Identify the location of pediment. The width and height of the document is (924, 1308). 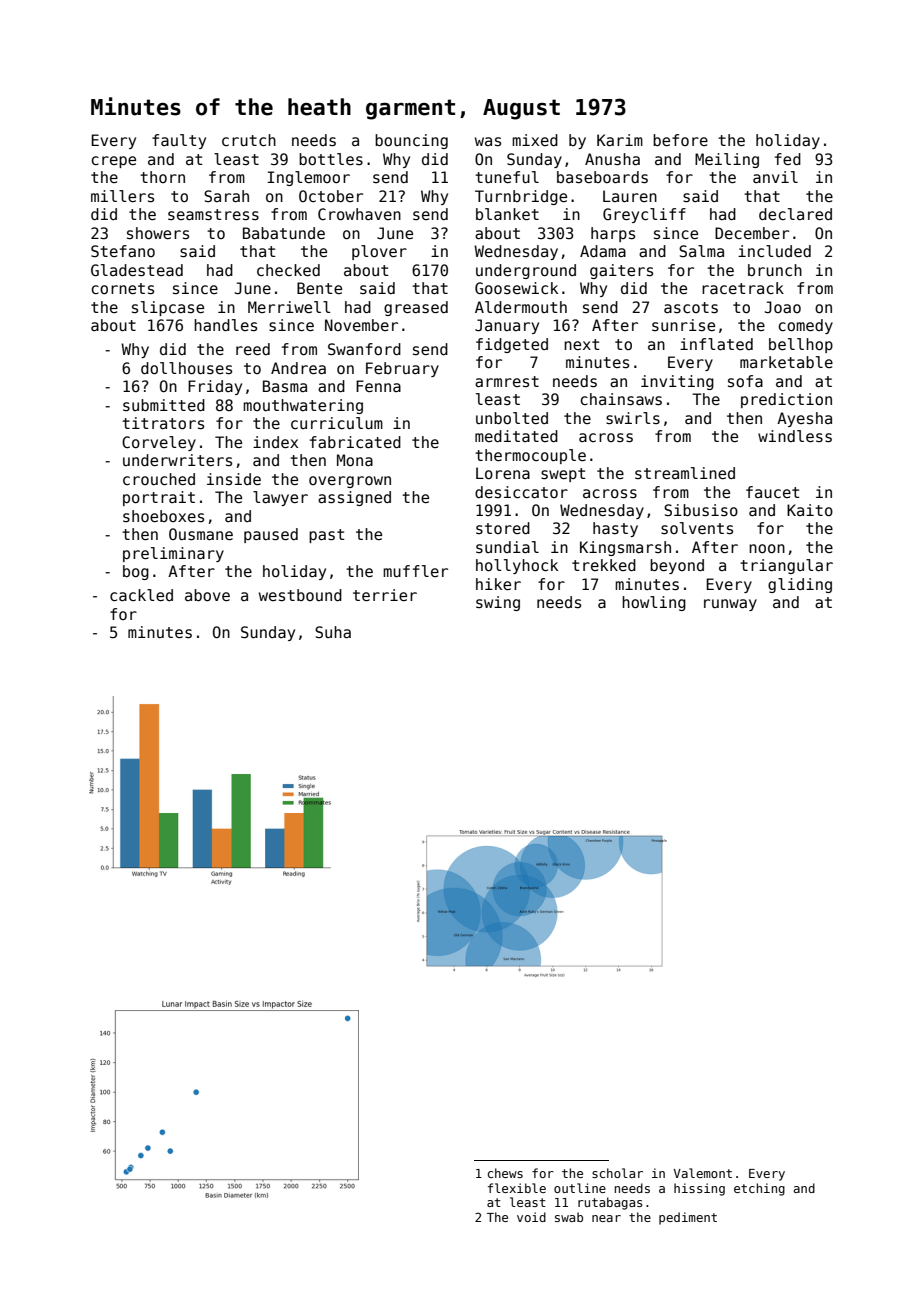
(688, 1218).
